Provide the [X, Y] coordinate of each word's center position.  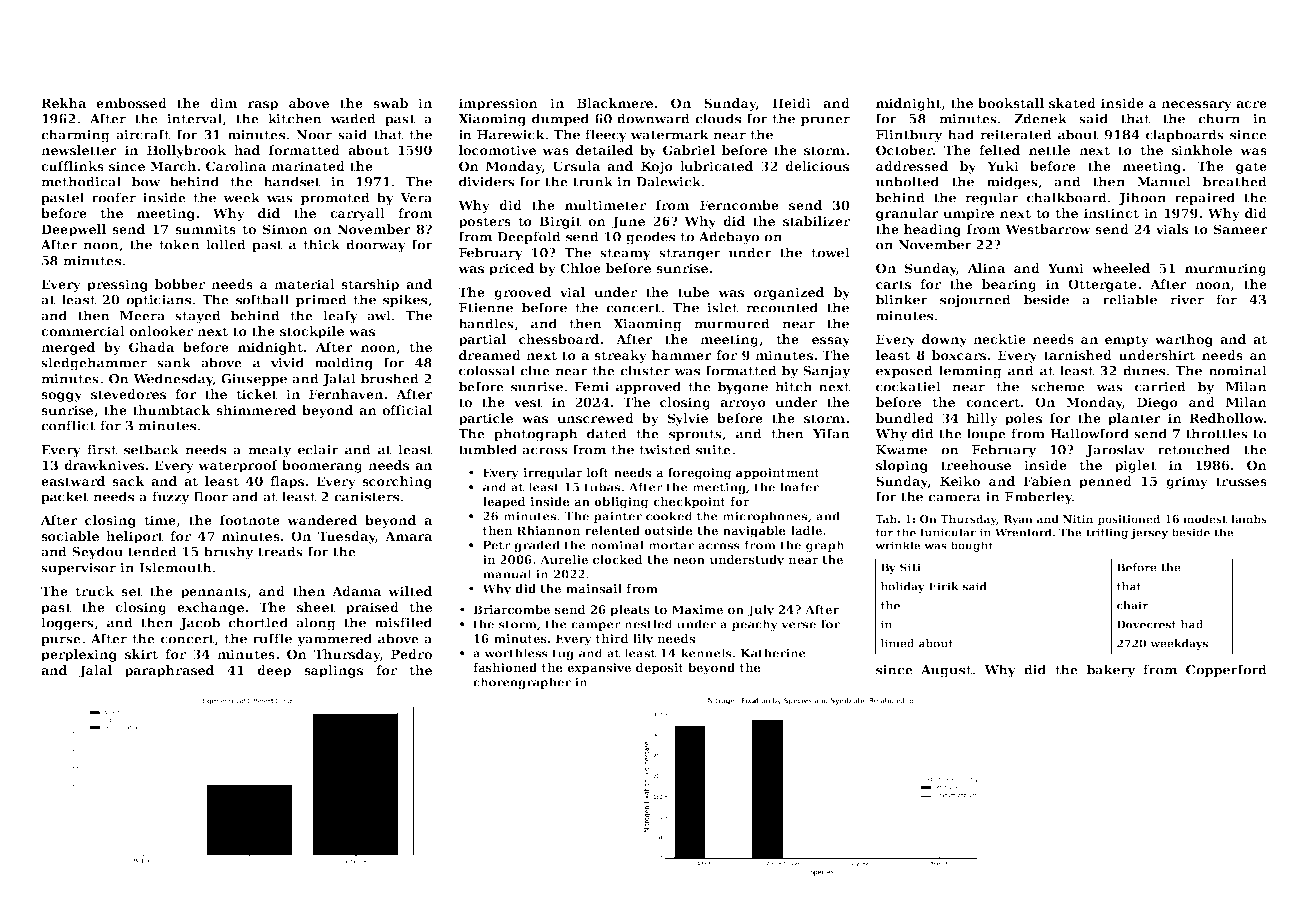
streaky [620, 356]
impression [498, 104]
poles [1023, 419]
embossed [131, 103]
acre [1251, 104]
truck [94, 591]
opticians [158, 301]
